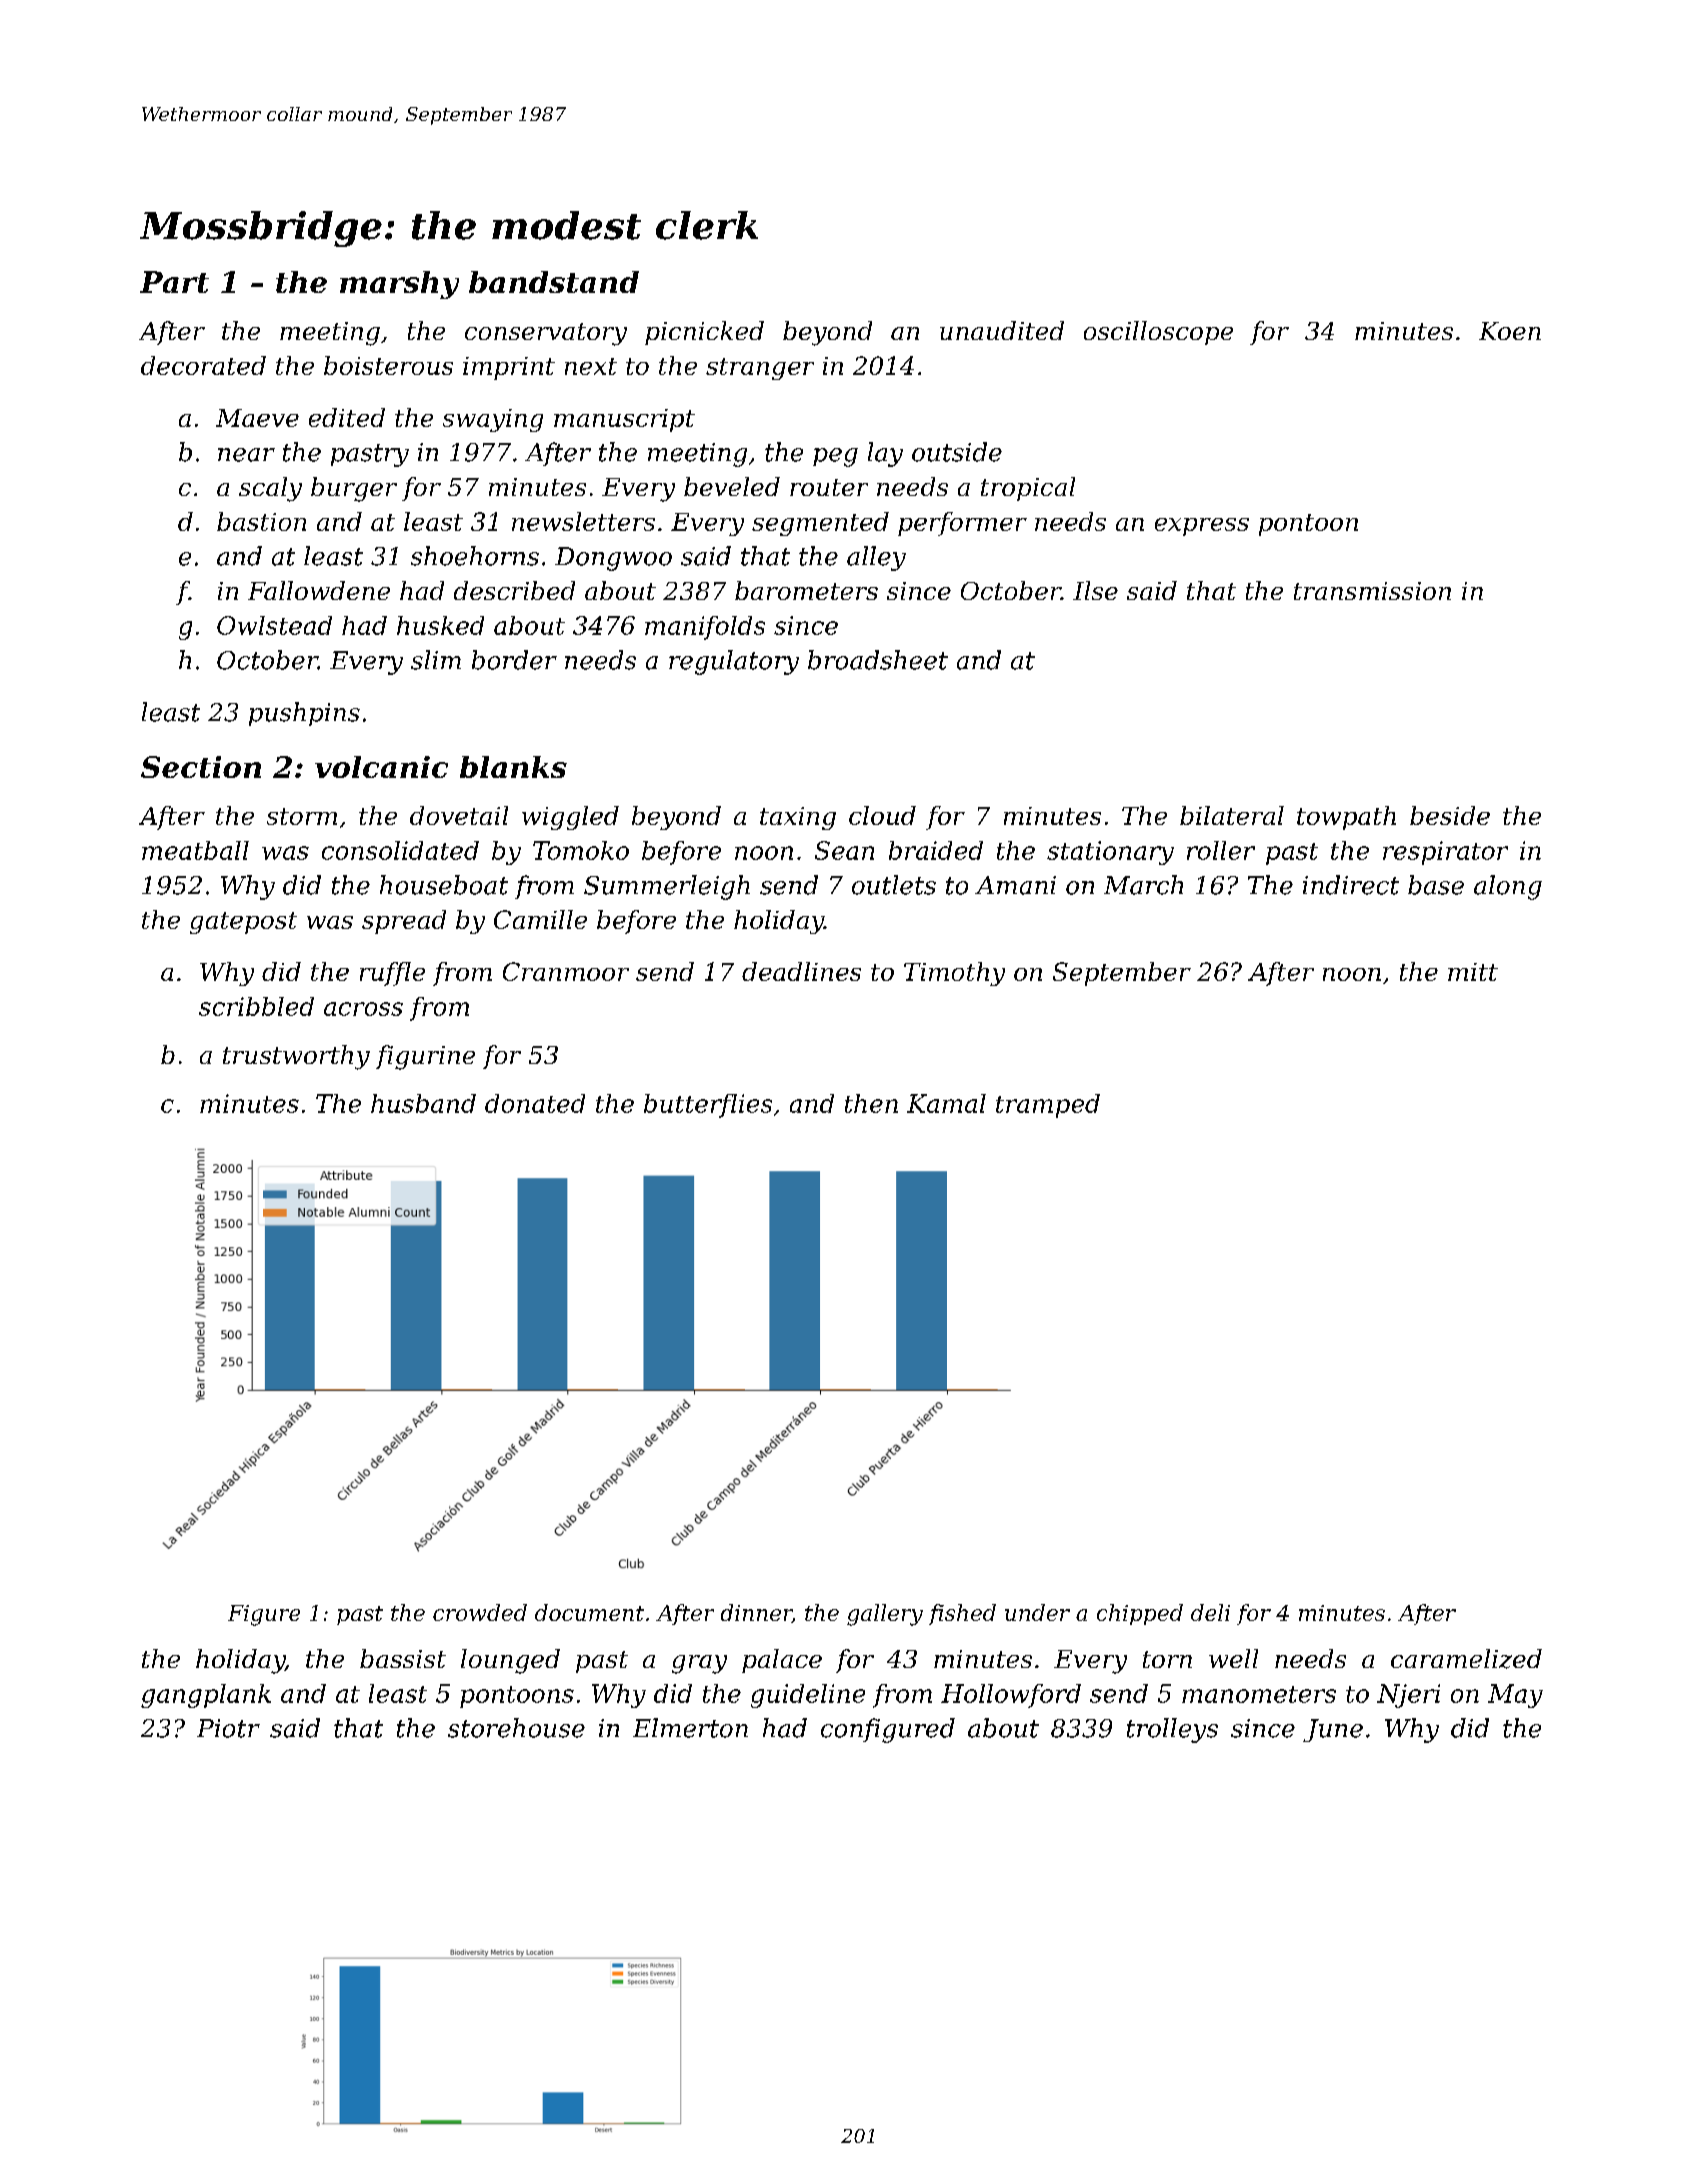  Describe the element at coordinates (256, 1006) in the screenshot. I see `scribbled` at that location.
